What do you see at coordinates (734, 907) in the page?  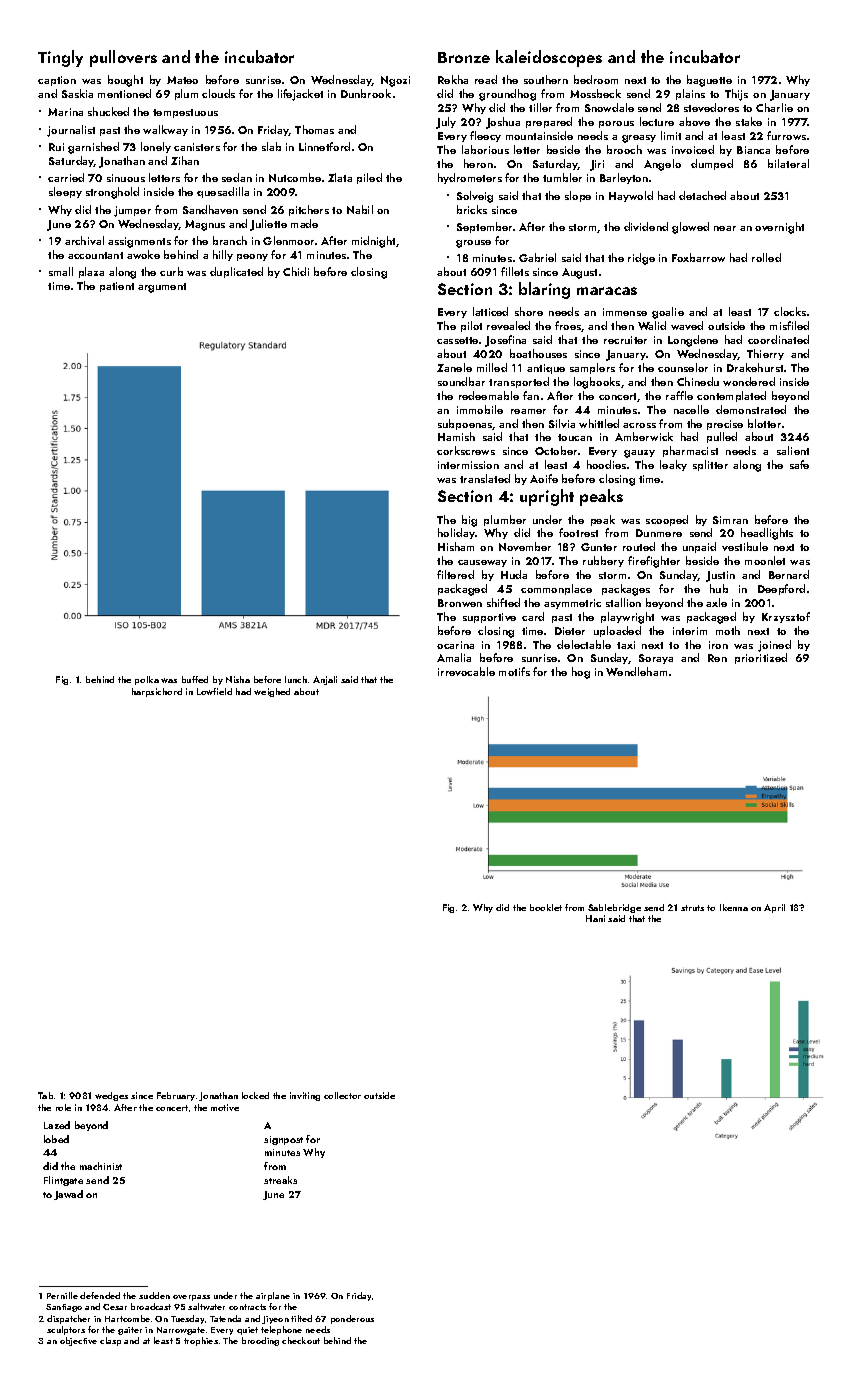 I see `Ikenna` at bounding box center [734, 907].
